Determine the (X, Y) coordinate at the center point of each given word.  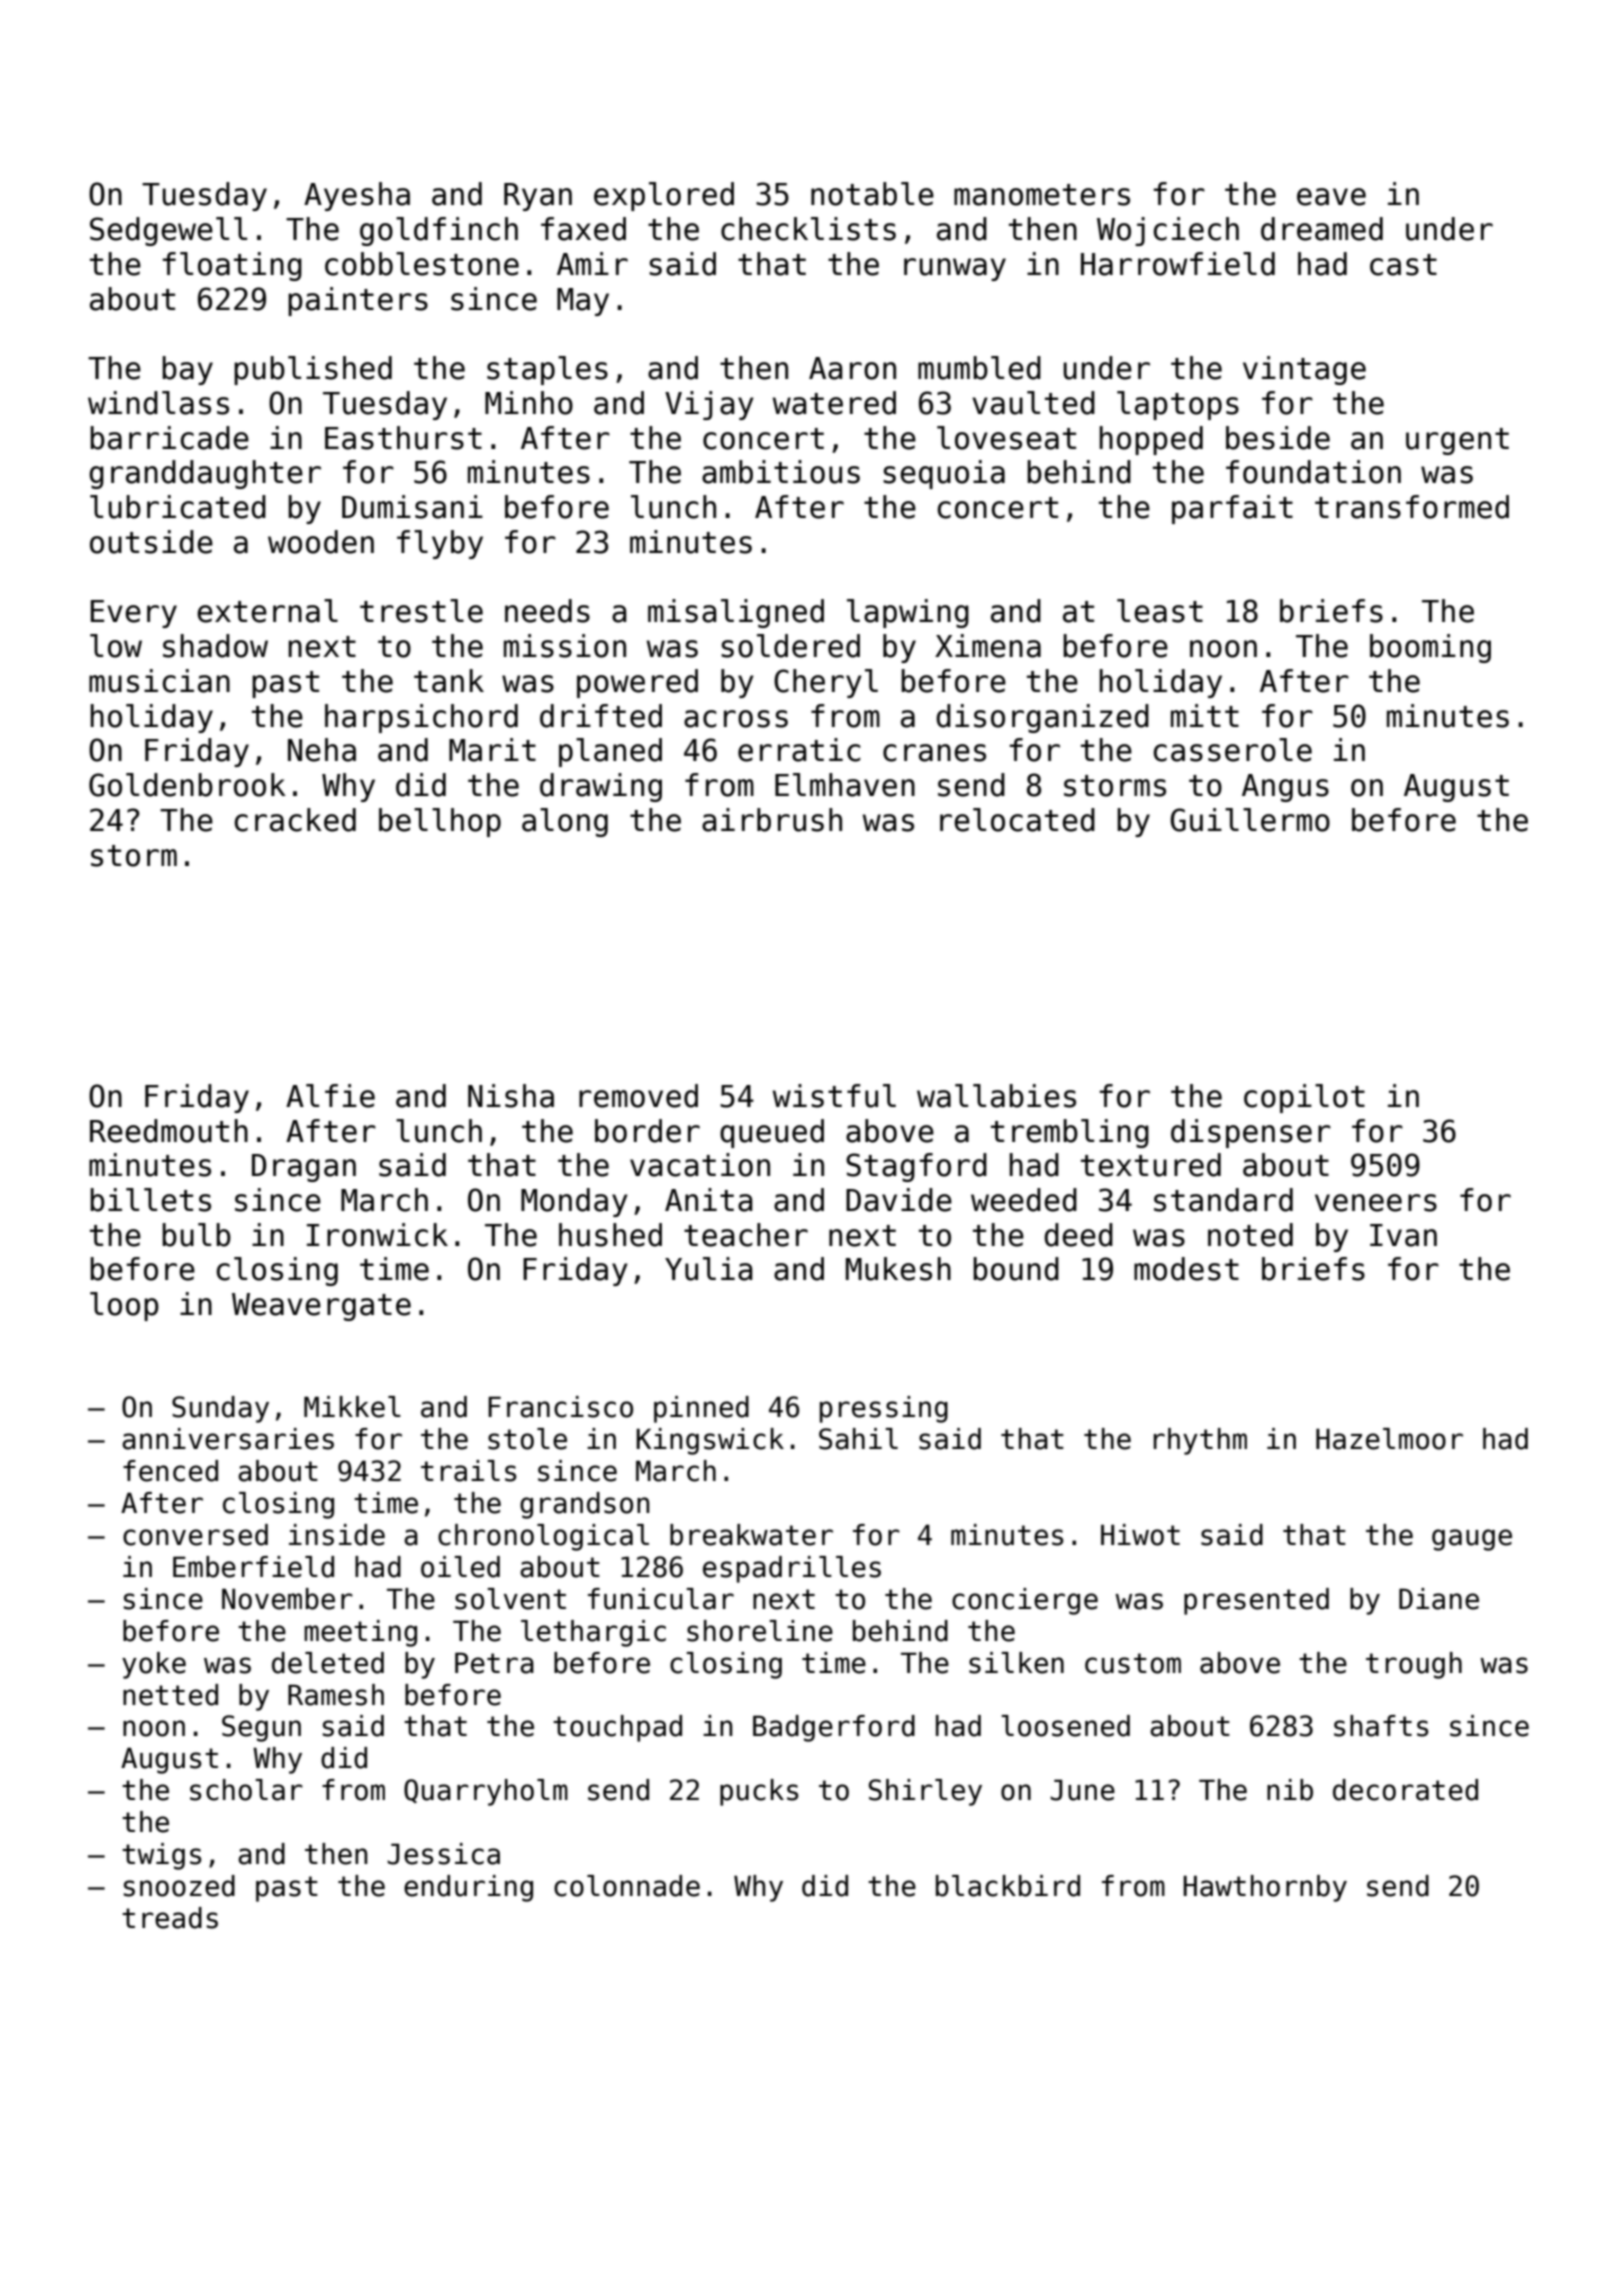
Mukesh (898, 1269)
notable (872, 194)
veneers (1376, 1203)
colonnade (627, 1886)
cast (1403, 265)
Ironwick (377, 1235)
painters (358, 301)
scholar (246, 1790)
